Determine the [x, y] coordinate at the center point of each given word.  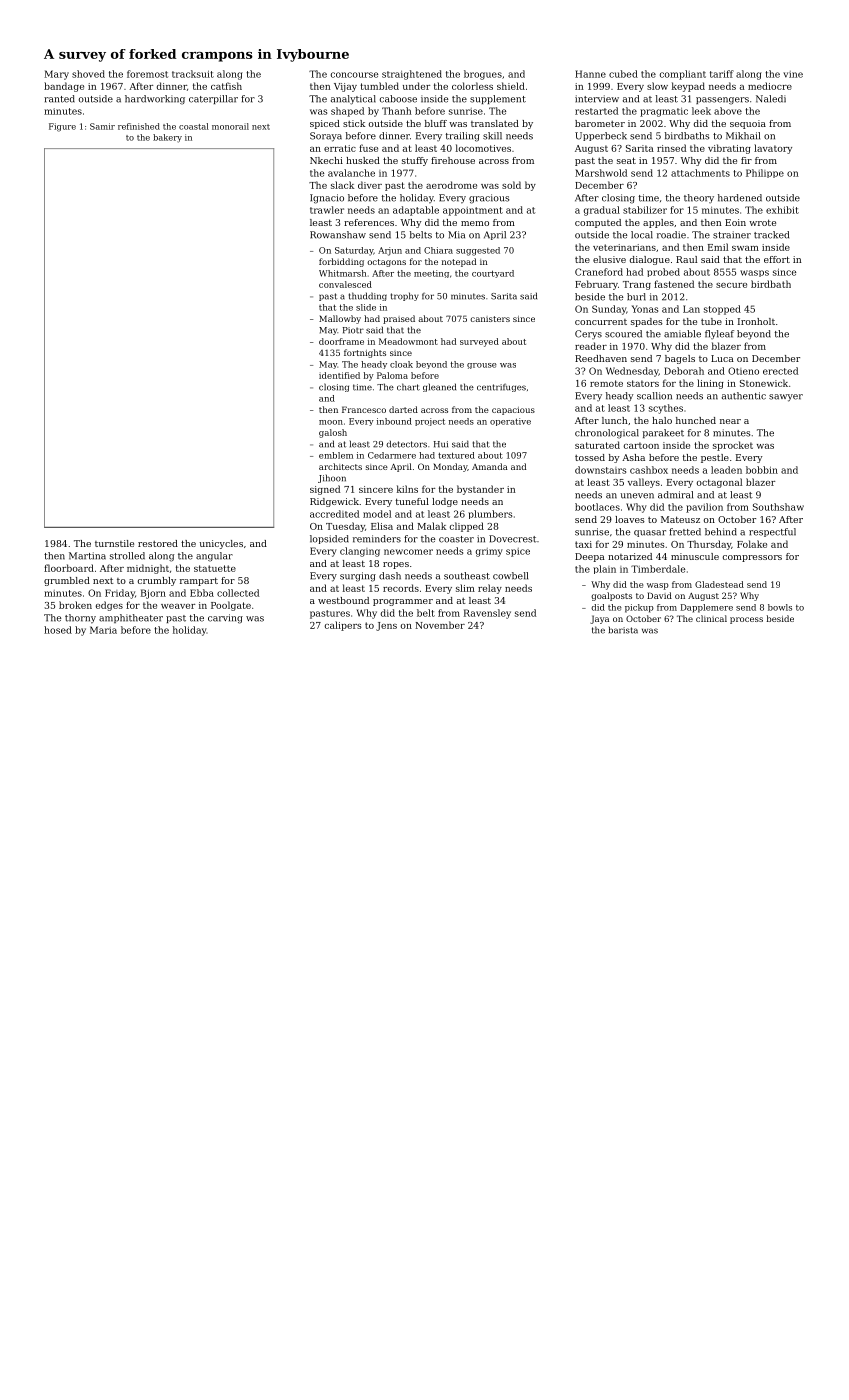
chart [408, 387]
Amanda [490, 466]
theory [699, 198]
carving [225, 619]
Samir [102, 126]
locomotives [483, 148]
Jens [386, 626]
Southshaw [778, 507]
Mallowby [340, 319]
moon [331, 422]
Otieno [743, 371]
